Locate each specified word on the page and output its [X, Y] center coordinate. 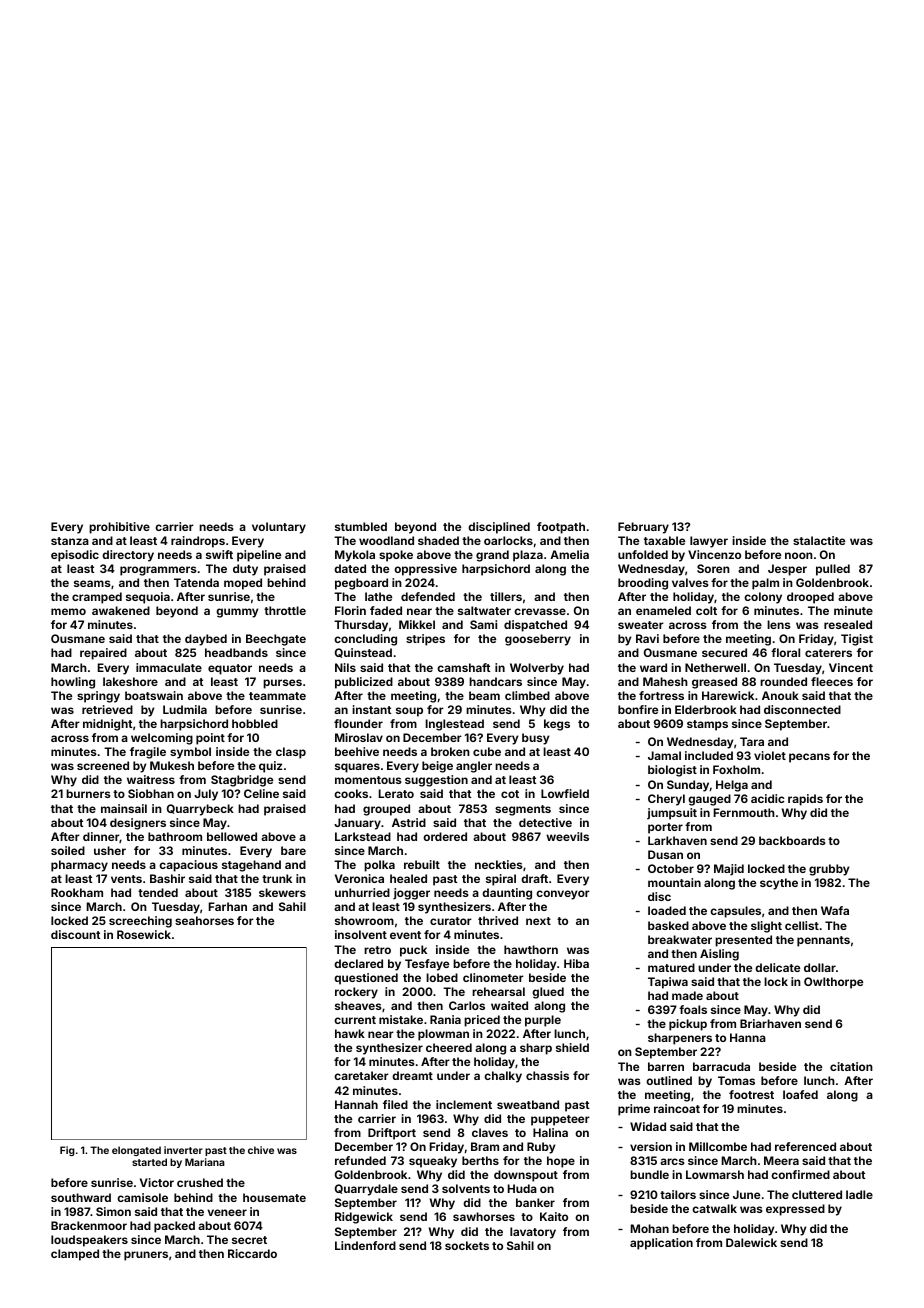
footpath [561, 528]
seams [92, 583]
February [643, 528]
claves [490, 1132]
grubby [829, 870]
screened [103, 765]
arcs [672, 1161]
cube [487, 751]
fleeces [832, 681]
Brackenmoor [89, 1225]
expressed [795, 1210]
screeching [140, 922]
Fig [67, 1151]
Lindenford [365, 1245]
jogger [411, 894]
